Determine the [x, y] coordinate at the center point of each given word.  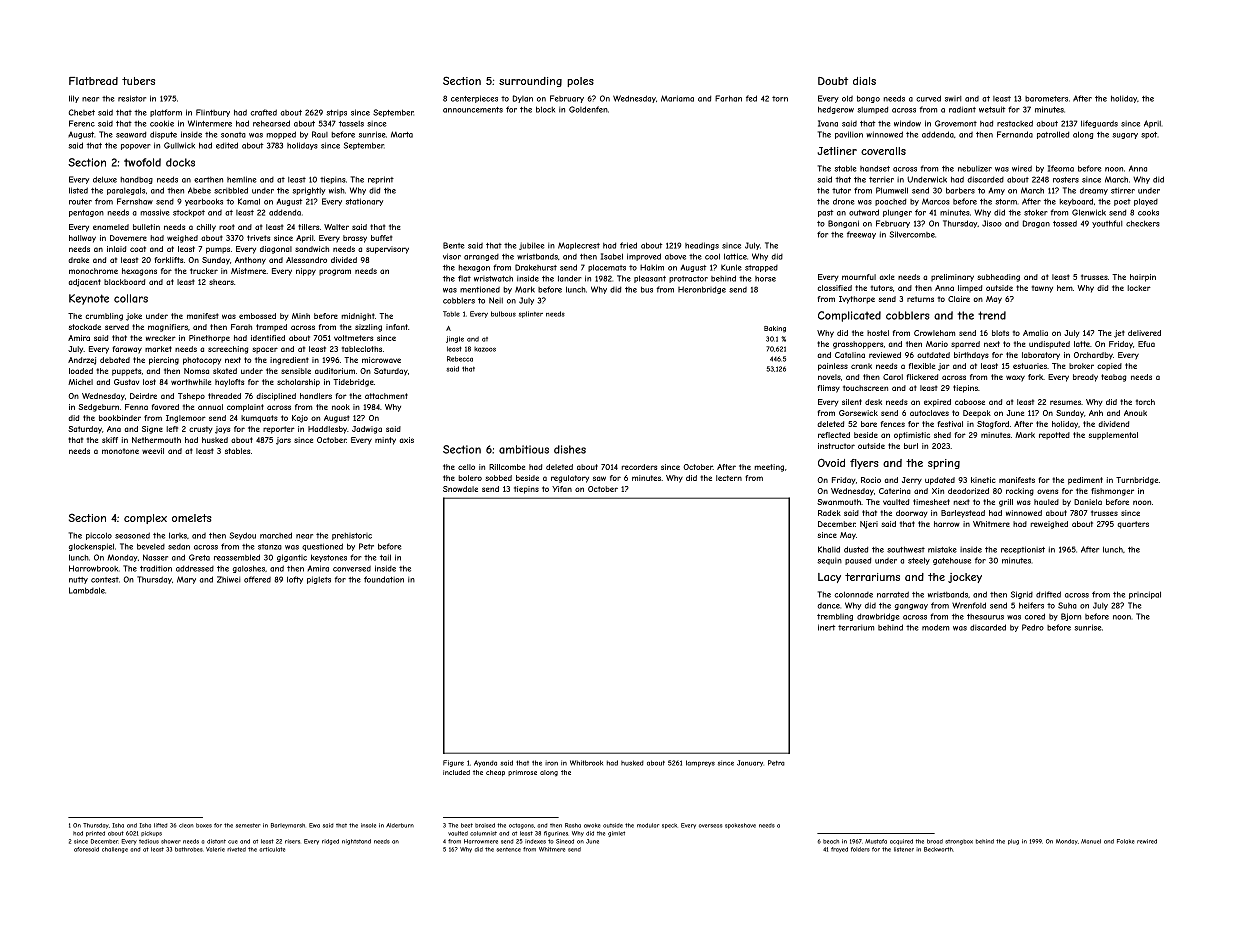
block [545, 109]
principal [1145, 595]
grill [1006, 503]
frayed [839, 850]
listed [78, 190]
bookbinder [120, 418]
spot [1149, 135]
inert [826, 627]
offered [257, 579]
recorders [639, 467]
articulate [272, 849]
